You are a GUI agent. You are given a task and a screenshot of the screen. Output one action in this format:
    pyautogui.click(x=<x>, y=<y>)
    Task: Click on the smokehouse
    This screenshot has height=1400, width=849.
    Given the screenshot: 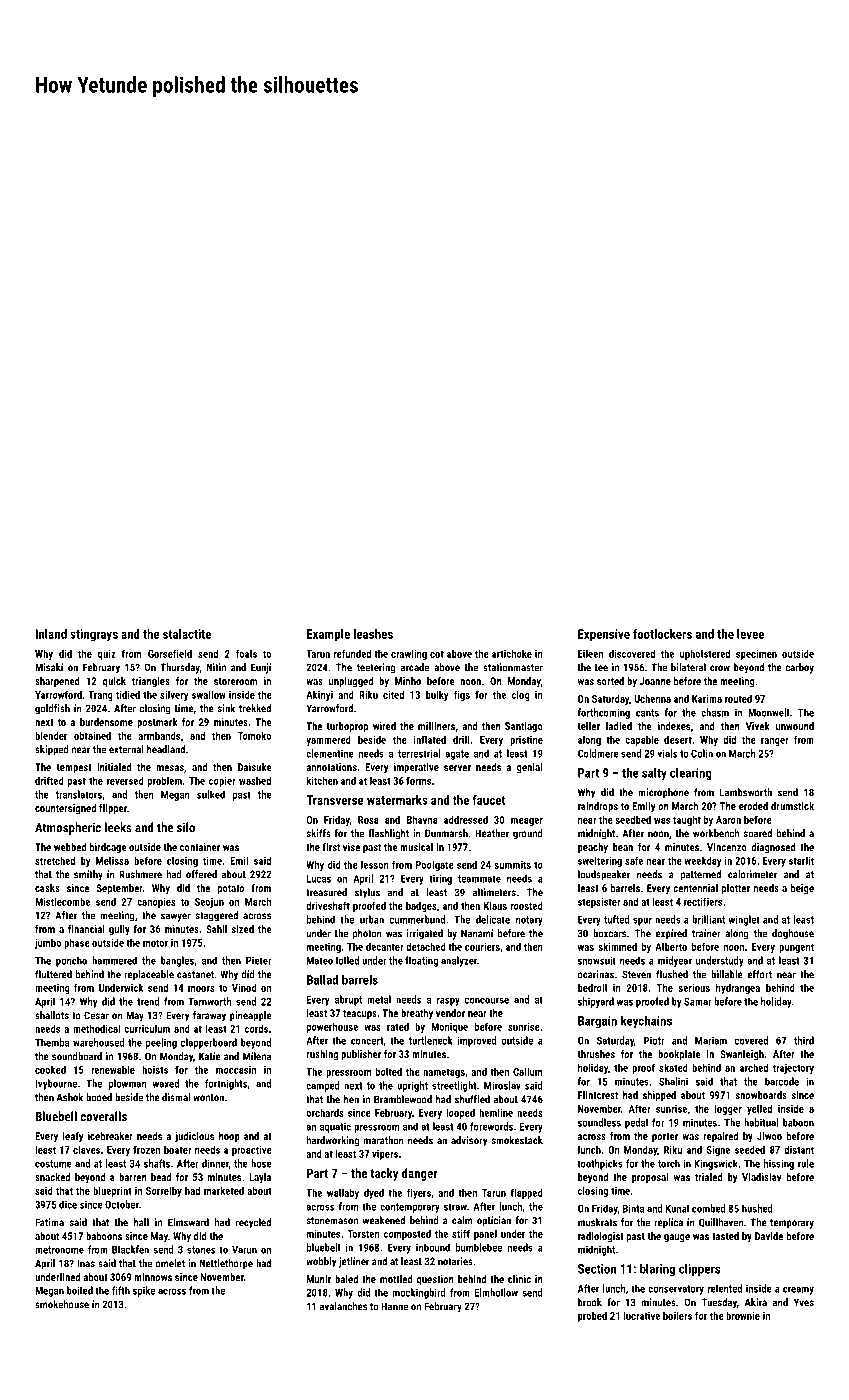 What is the action you would take?
    pyautogui.click(x=62, y=1304)
